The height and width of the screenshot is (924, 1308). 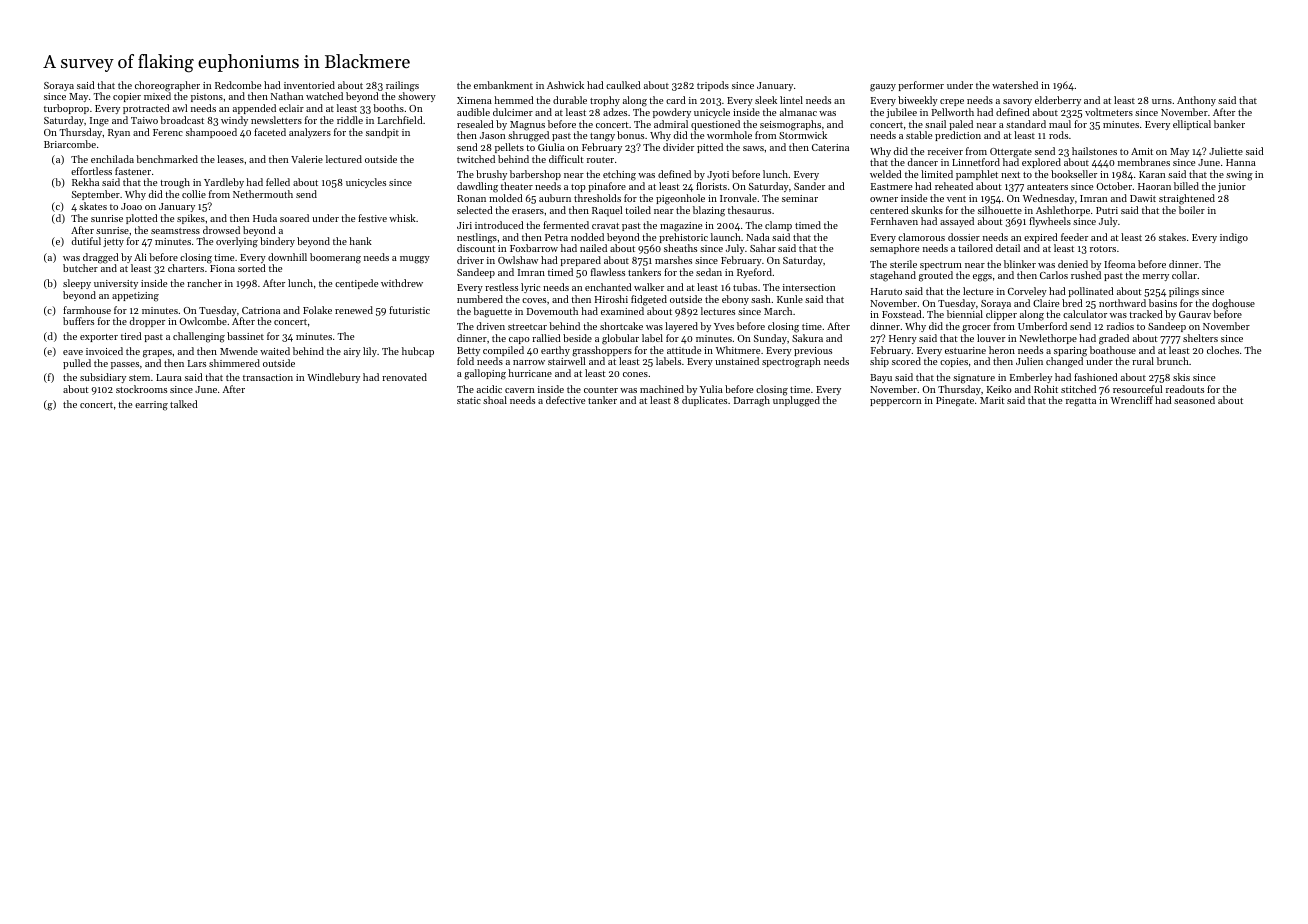 I want to click on embankment, so click(x=503, y=85).
